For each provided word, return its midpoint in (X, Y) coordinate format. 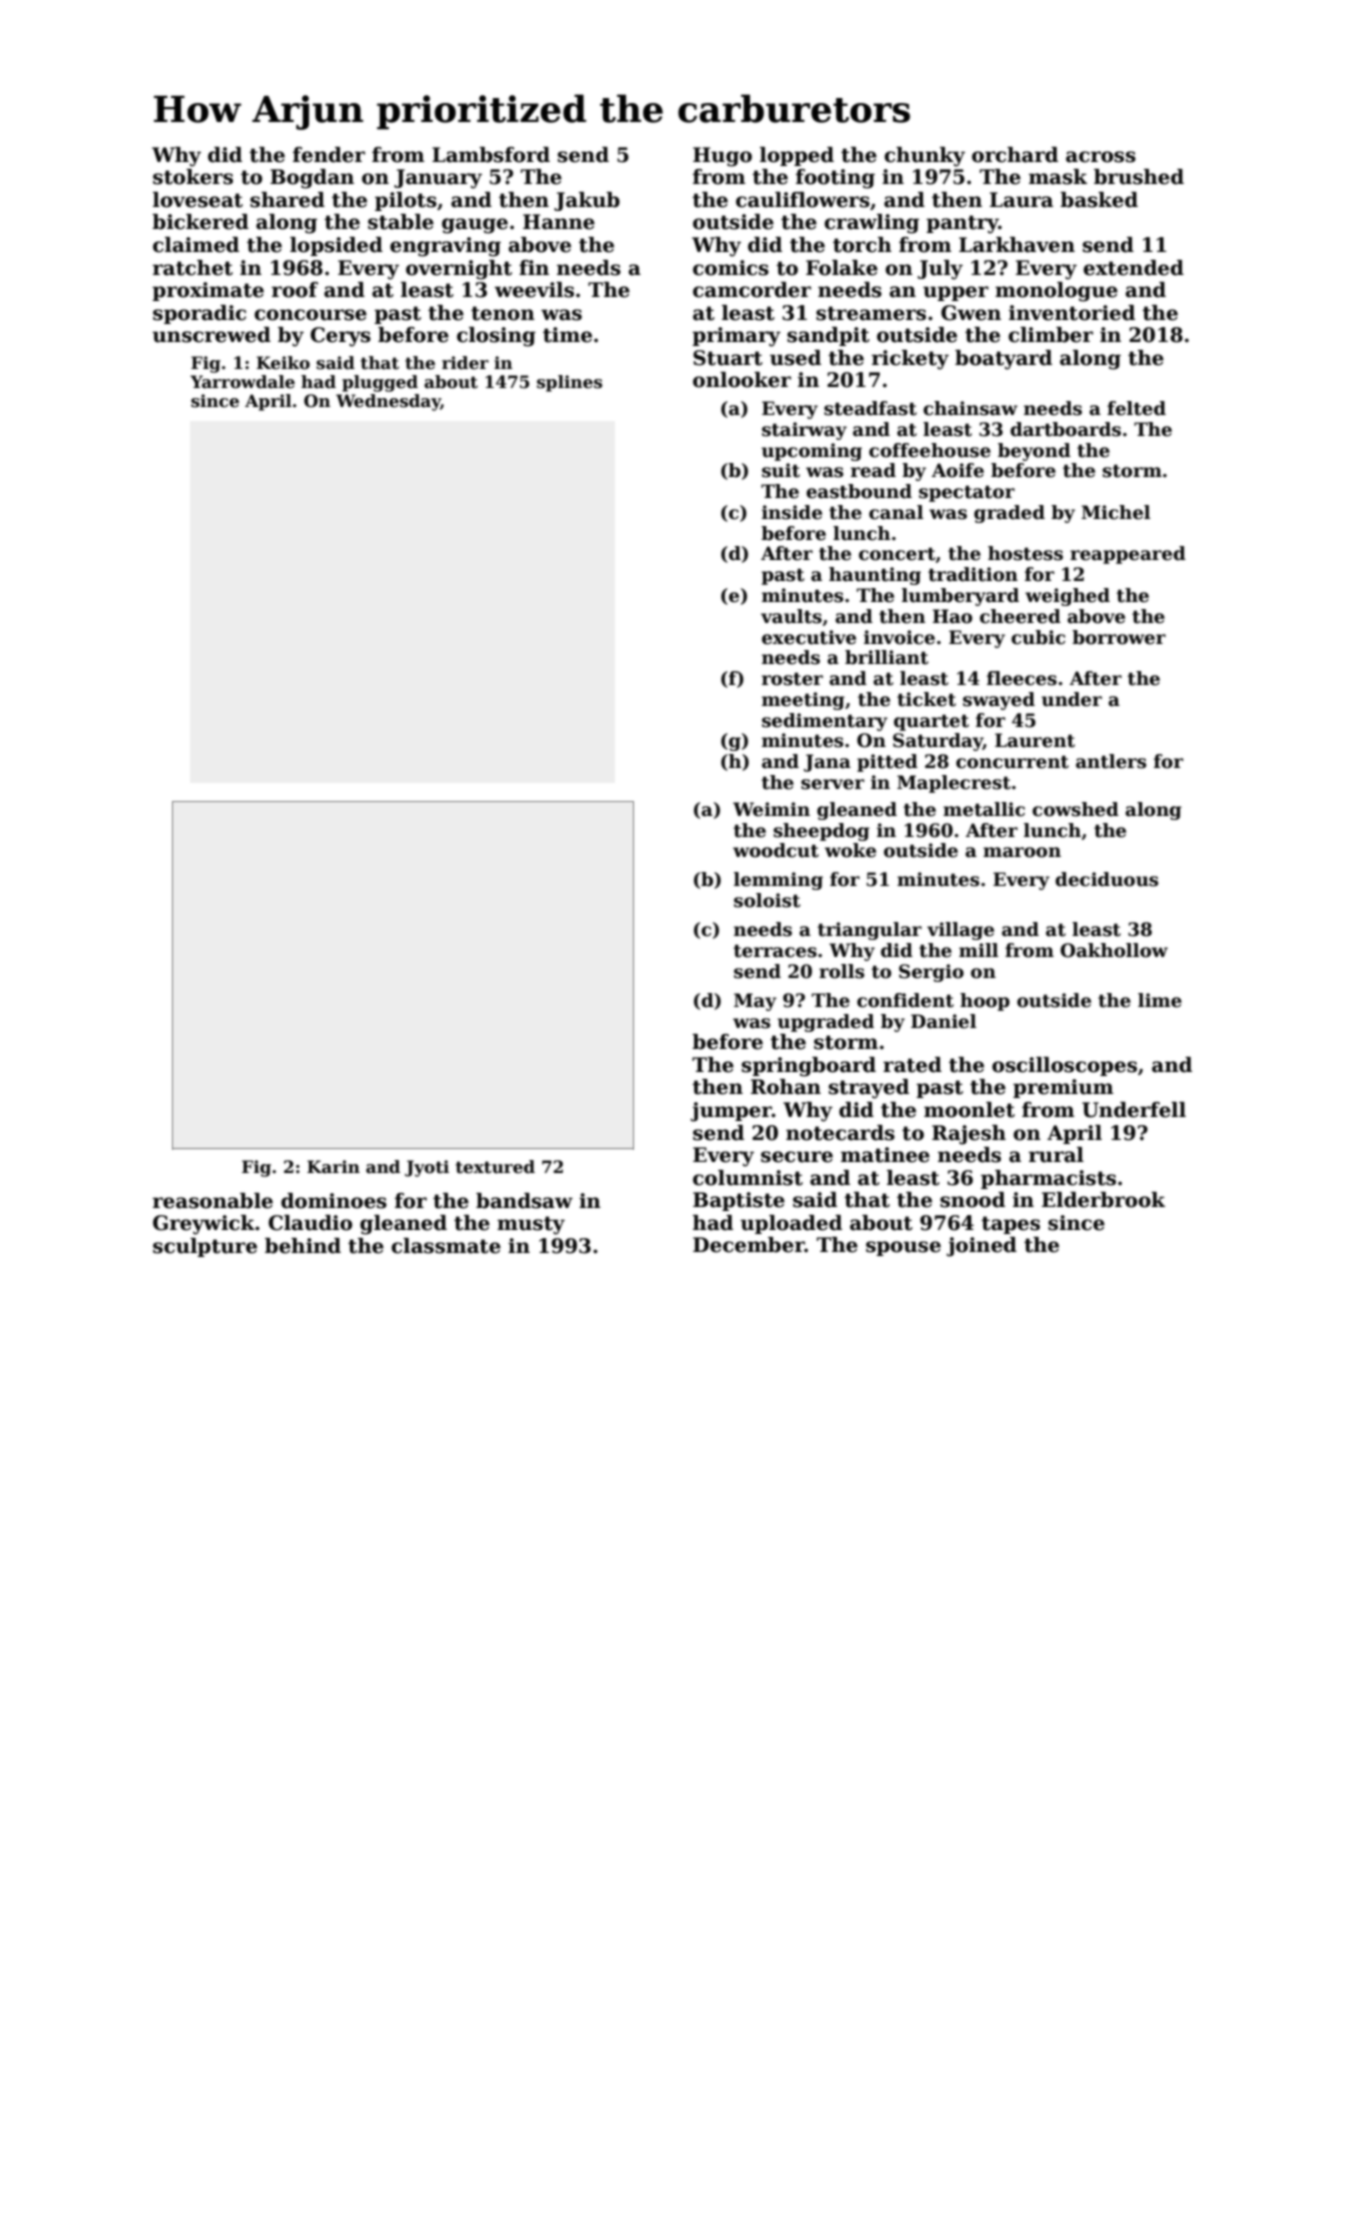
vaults (791, 616)
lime (1160, 1000)
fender (329, 155)
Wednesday (388, 402)
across (1101, 157)
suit (781, 470)
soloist (767, 900)
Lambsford (491, 155)
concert (897, 554)
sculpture (205, 1247)
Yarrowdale (242, 382)
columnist (748, 1178)
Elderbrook (1103, 1200)
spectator (967, 493)
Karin (333, 1167)
